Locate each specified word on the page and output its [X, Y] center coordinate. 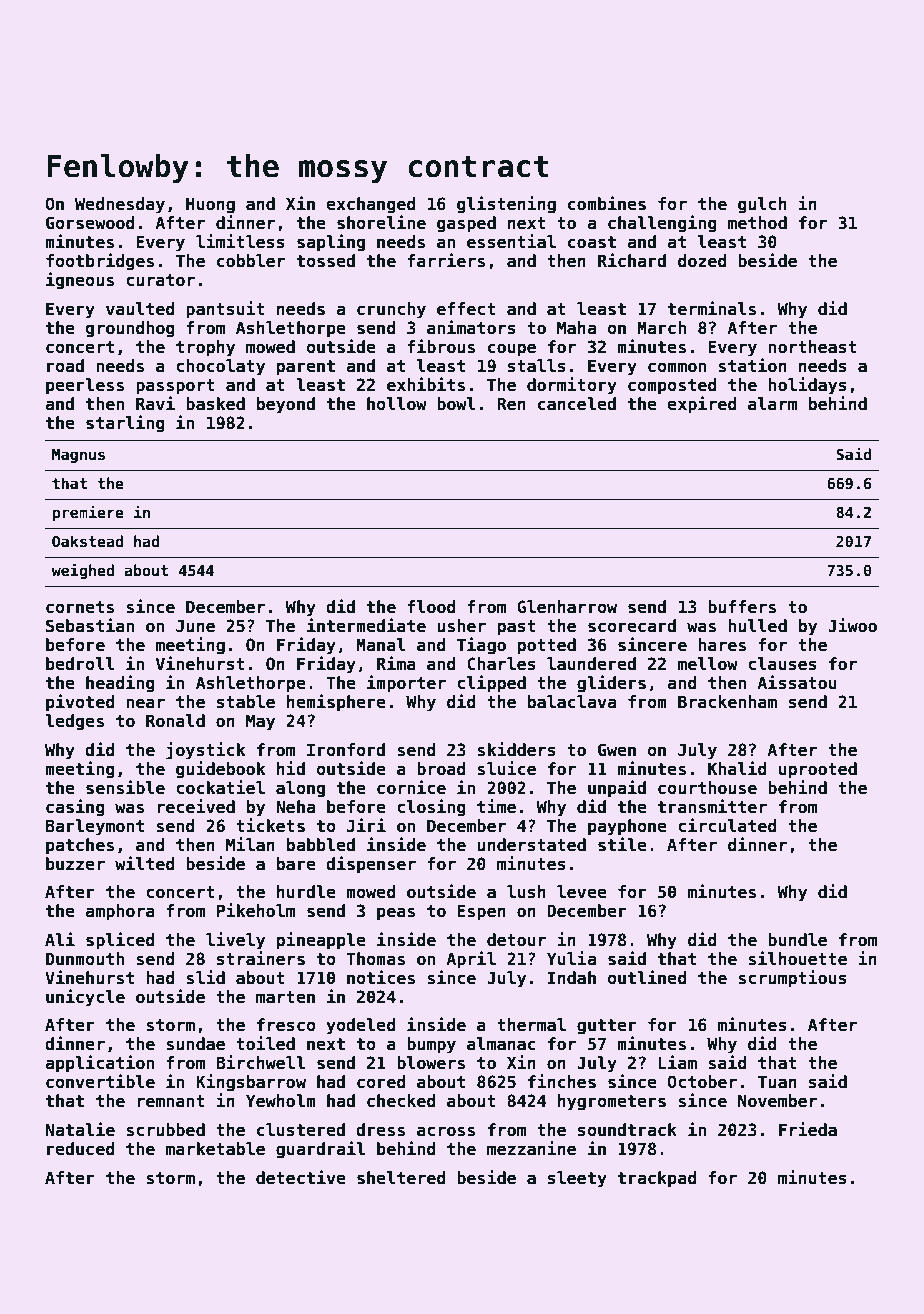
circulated [727, 825]
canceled [577, 404]
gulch [762, 205]
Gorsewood [90, 223]
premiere [88, 513]
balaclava [572, 702]
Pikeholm [256, 910]
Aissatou [797, 682]
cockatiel [220, 787]
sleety [577, 1179]
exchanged [371, 205]
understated [531, 845]
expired [702, 405]
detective [301, 1177]
